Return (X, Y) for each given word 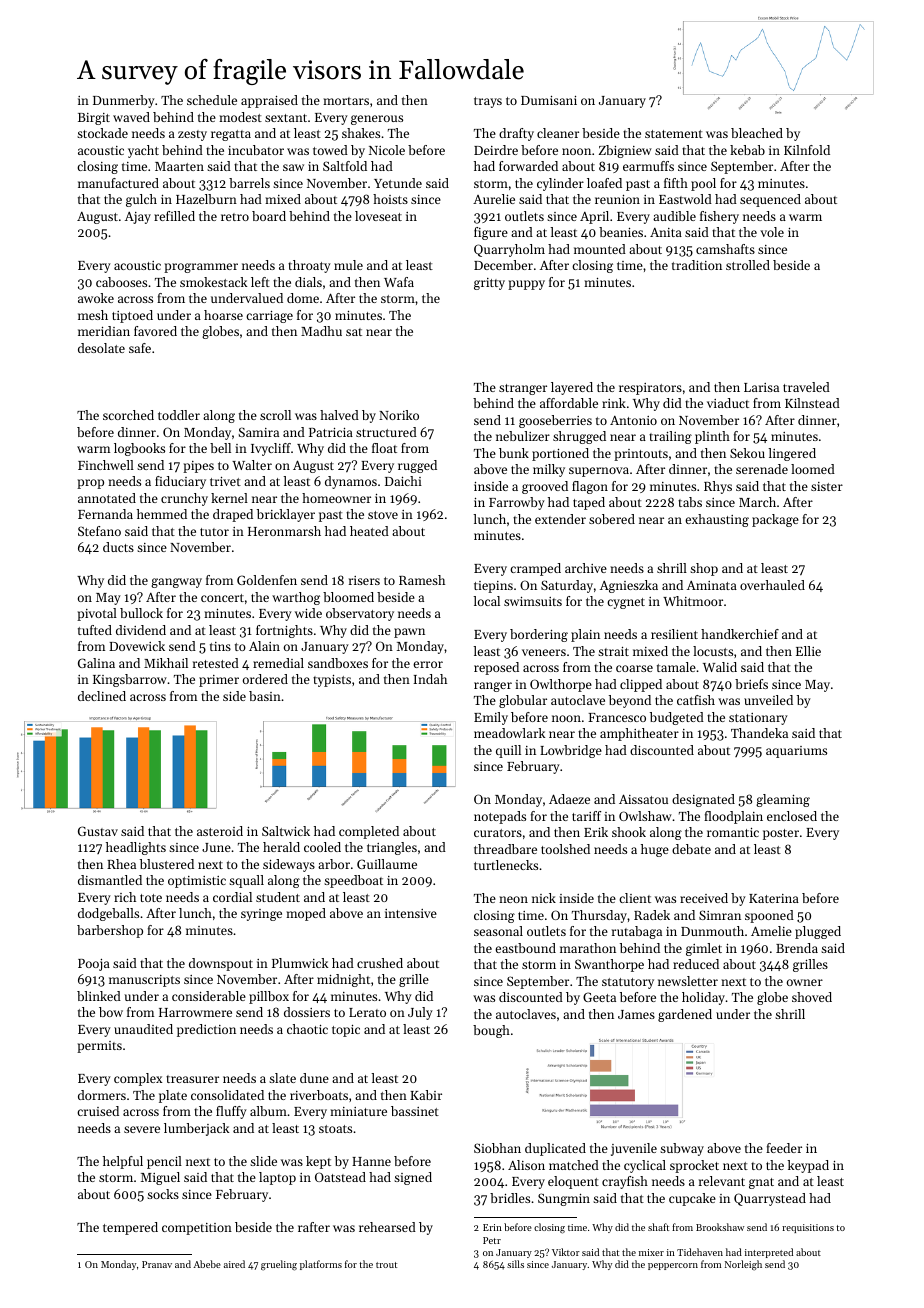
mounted (600, 249)
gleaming (783, 800)
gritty (489, 284)
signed (413, 1178)
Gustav (98, 831)
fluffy (231, 1112)
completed (369, 832)
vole (772, 232)
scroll (275, 415)
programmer (201, 268)
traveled (806, 387)
